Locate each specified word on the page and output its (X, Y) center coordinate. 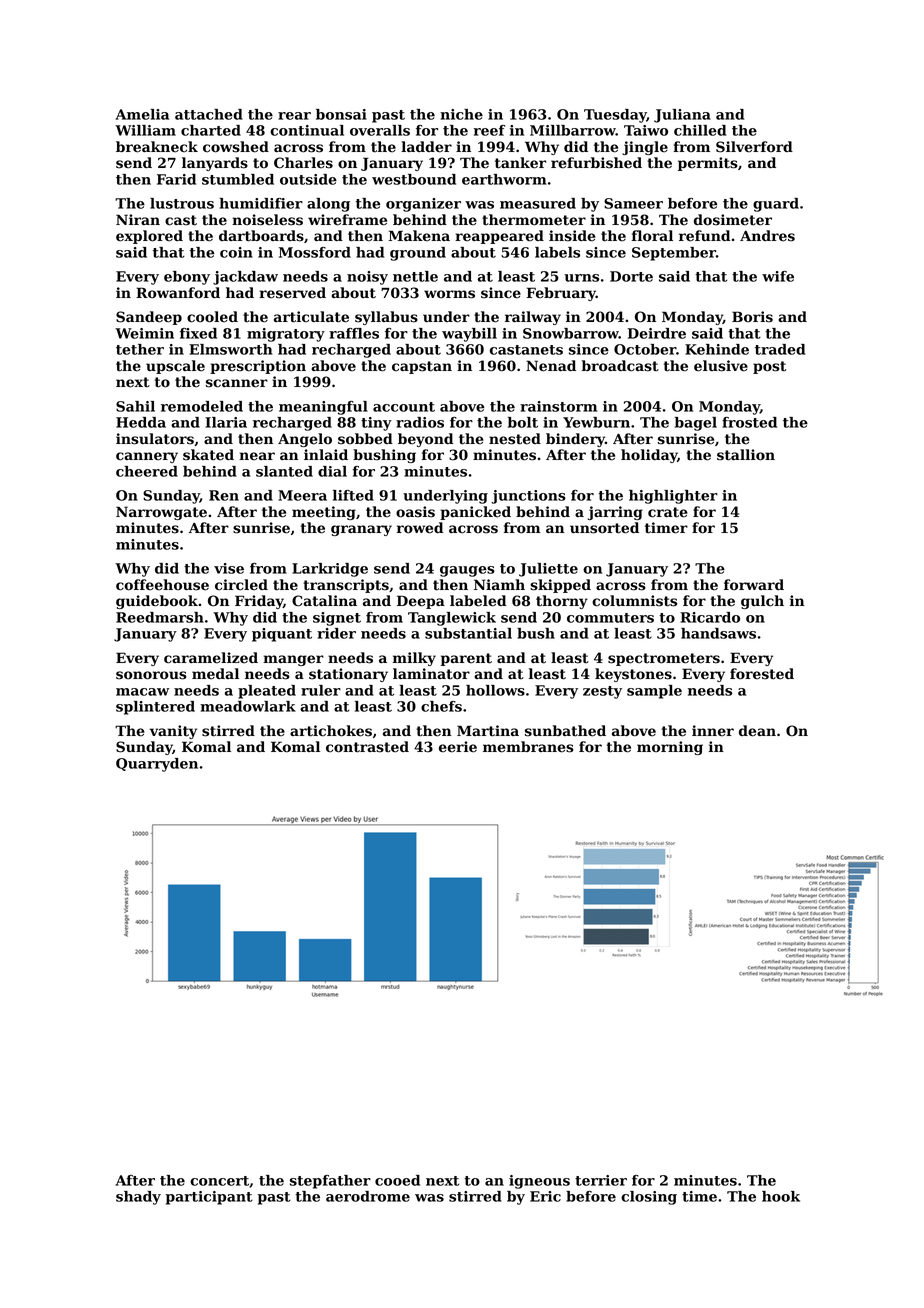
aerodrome (368, 1196)
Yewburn (596, 422)
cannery (147, 457)
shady (138, 1198)
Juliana (682, 116)
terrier (601, 1180)
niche (461, 114)
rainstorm (558, 406)
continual (307, 130)
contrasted (367, 747)
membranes (528, 747)
